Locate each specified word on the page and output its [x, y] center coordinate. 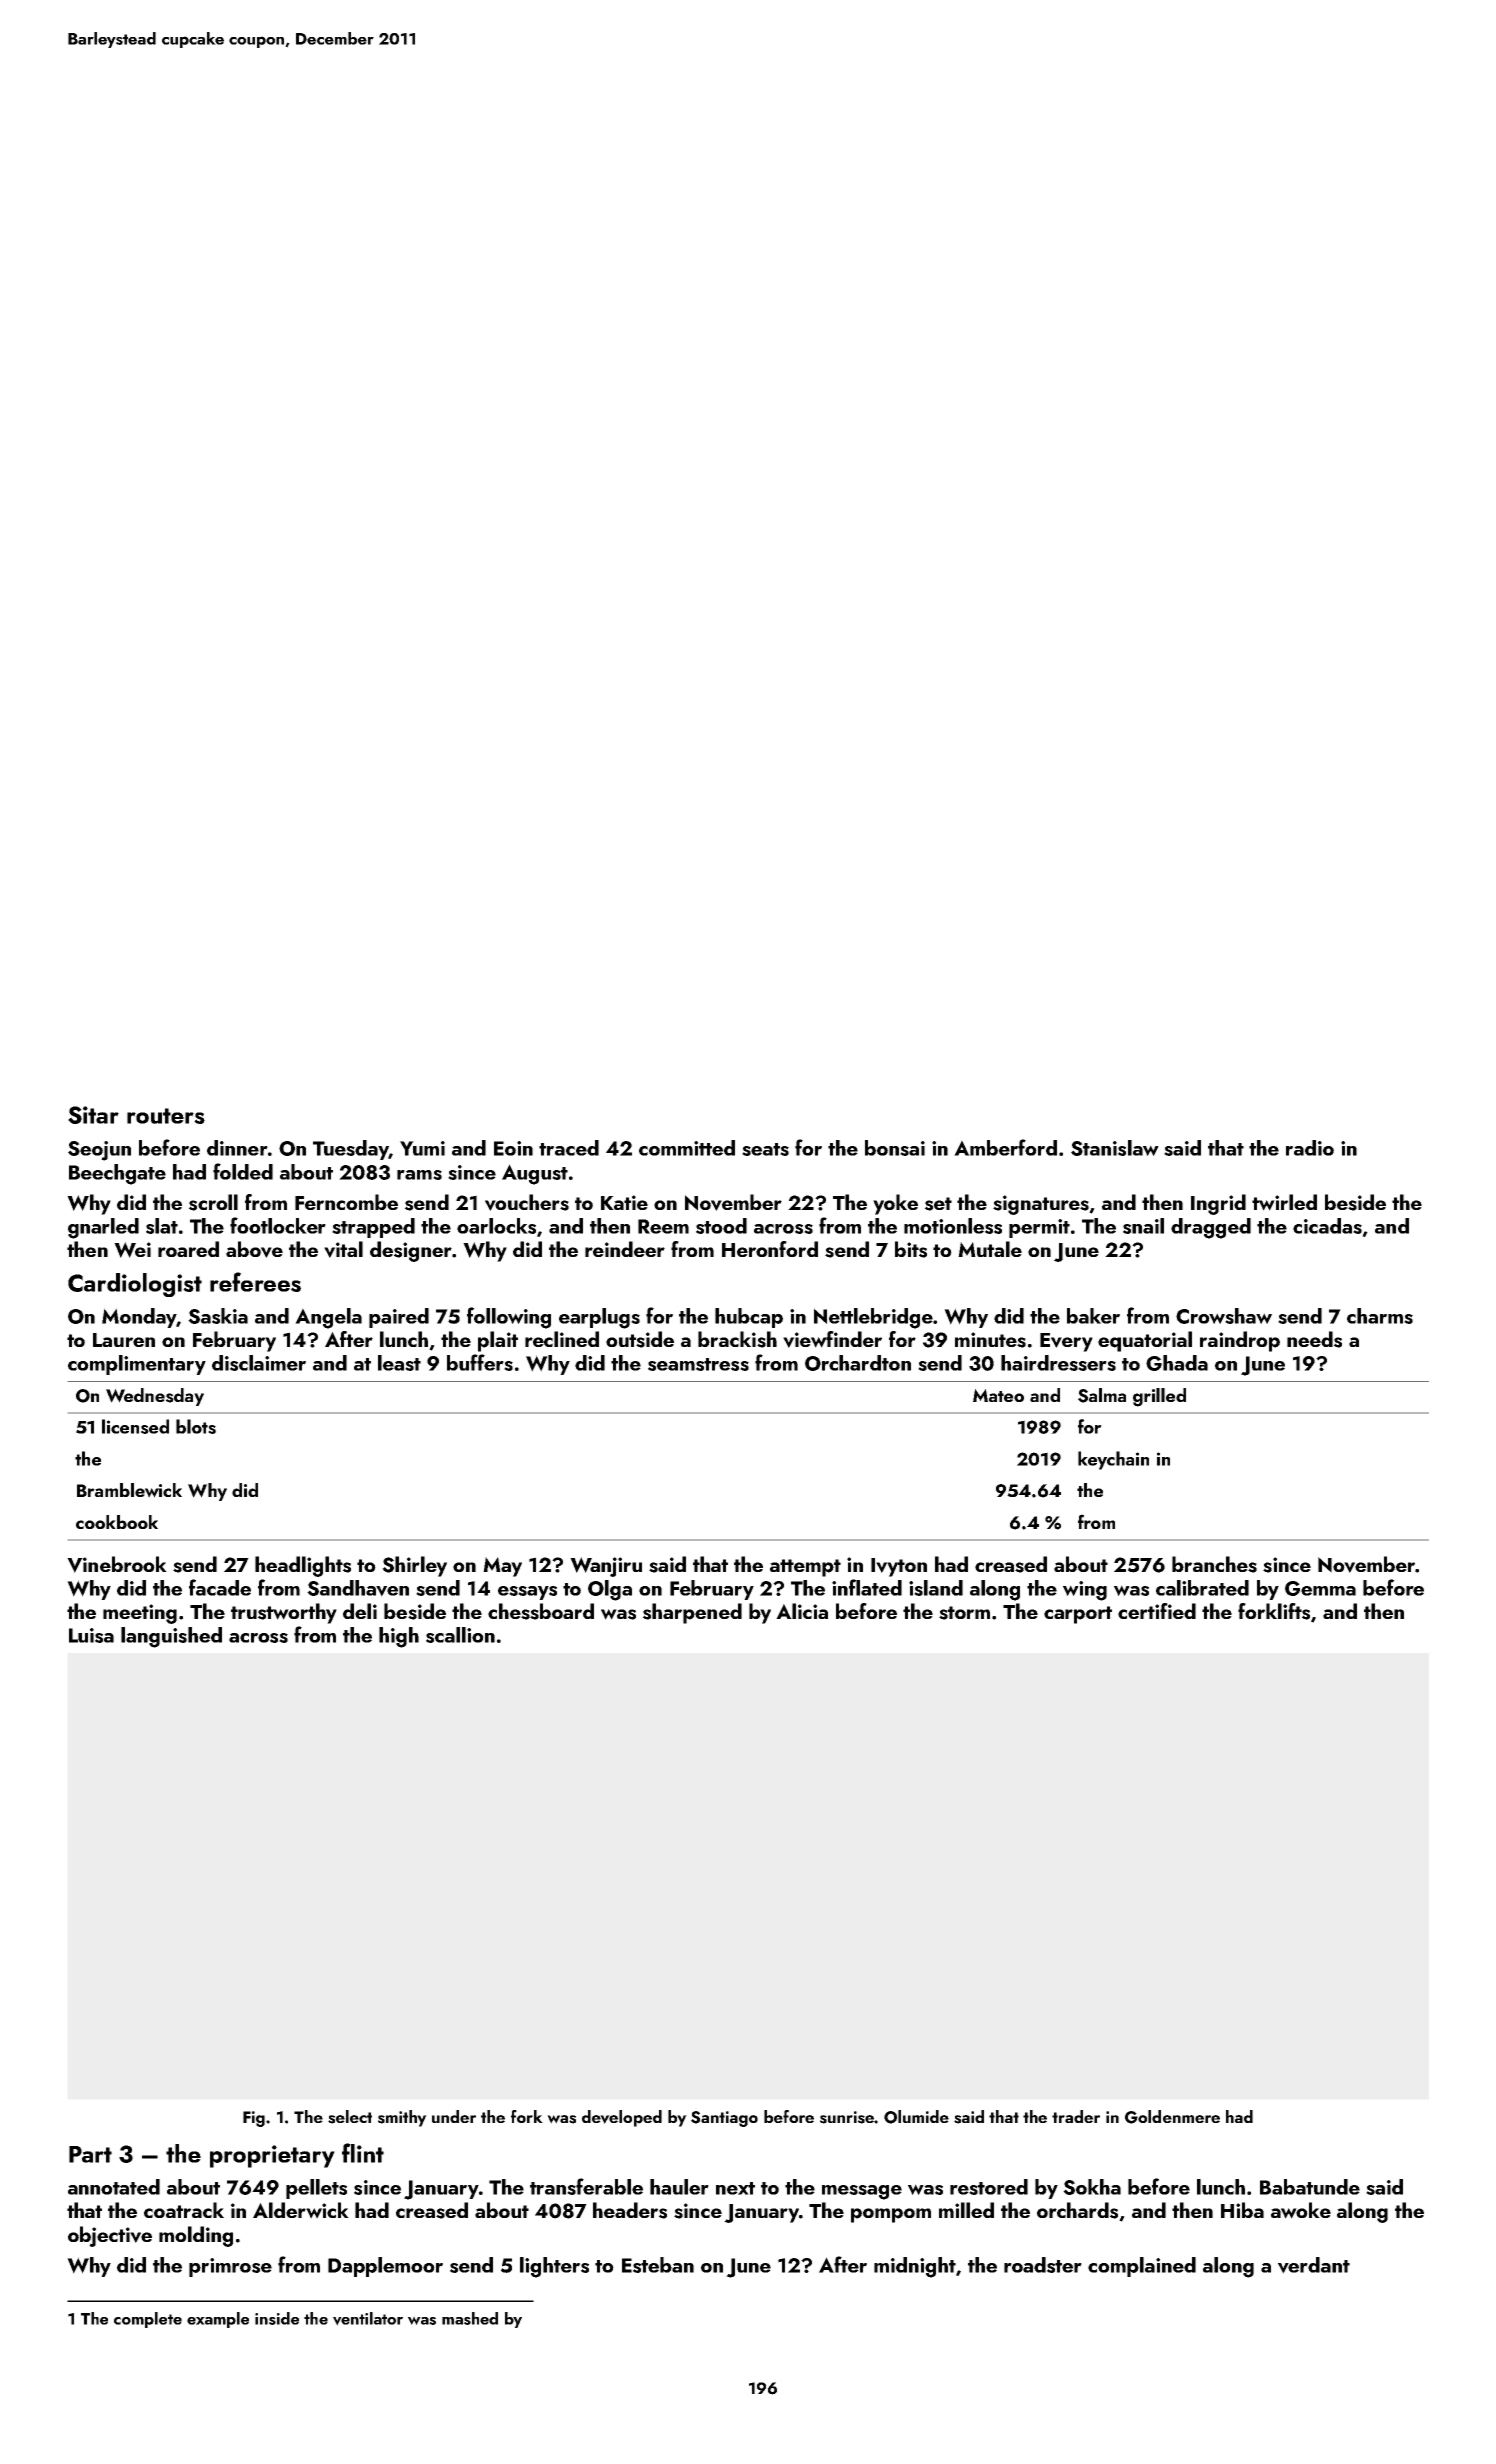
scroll [213, 1202]
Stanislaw [1115, 1148]
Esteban [658, 2265]
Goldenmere [1172, 2117]
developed [622, 2118]
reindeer [625, 1249]
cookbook [117, 1522]
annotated [114, 2187]
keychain [1113, 1460]
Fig [254, 2119]
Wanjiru [606, 1567]
